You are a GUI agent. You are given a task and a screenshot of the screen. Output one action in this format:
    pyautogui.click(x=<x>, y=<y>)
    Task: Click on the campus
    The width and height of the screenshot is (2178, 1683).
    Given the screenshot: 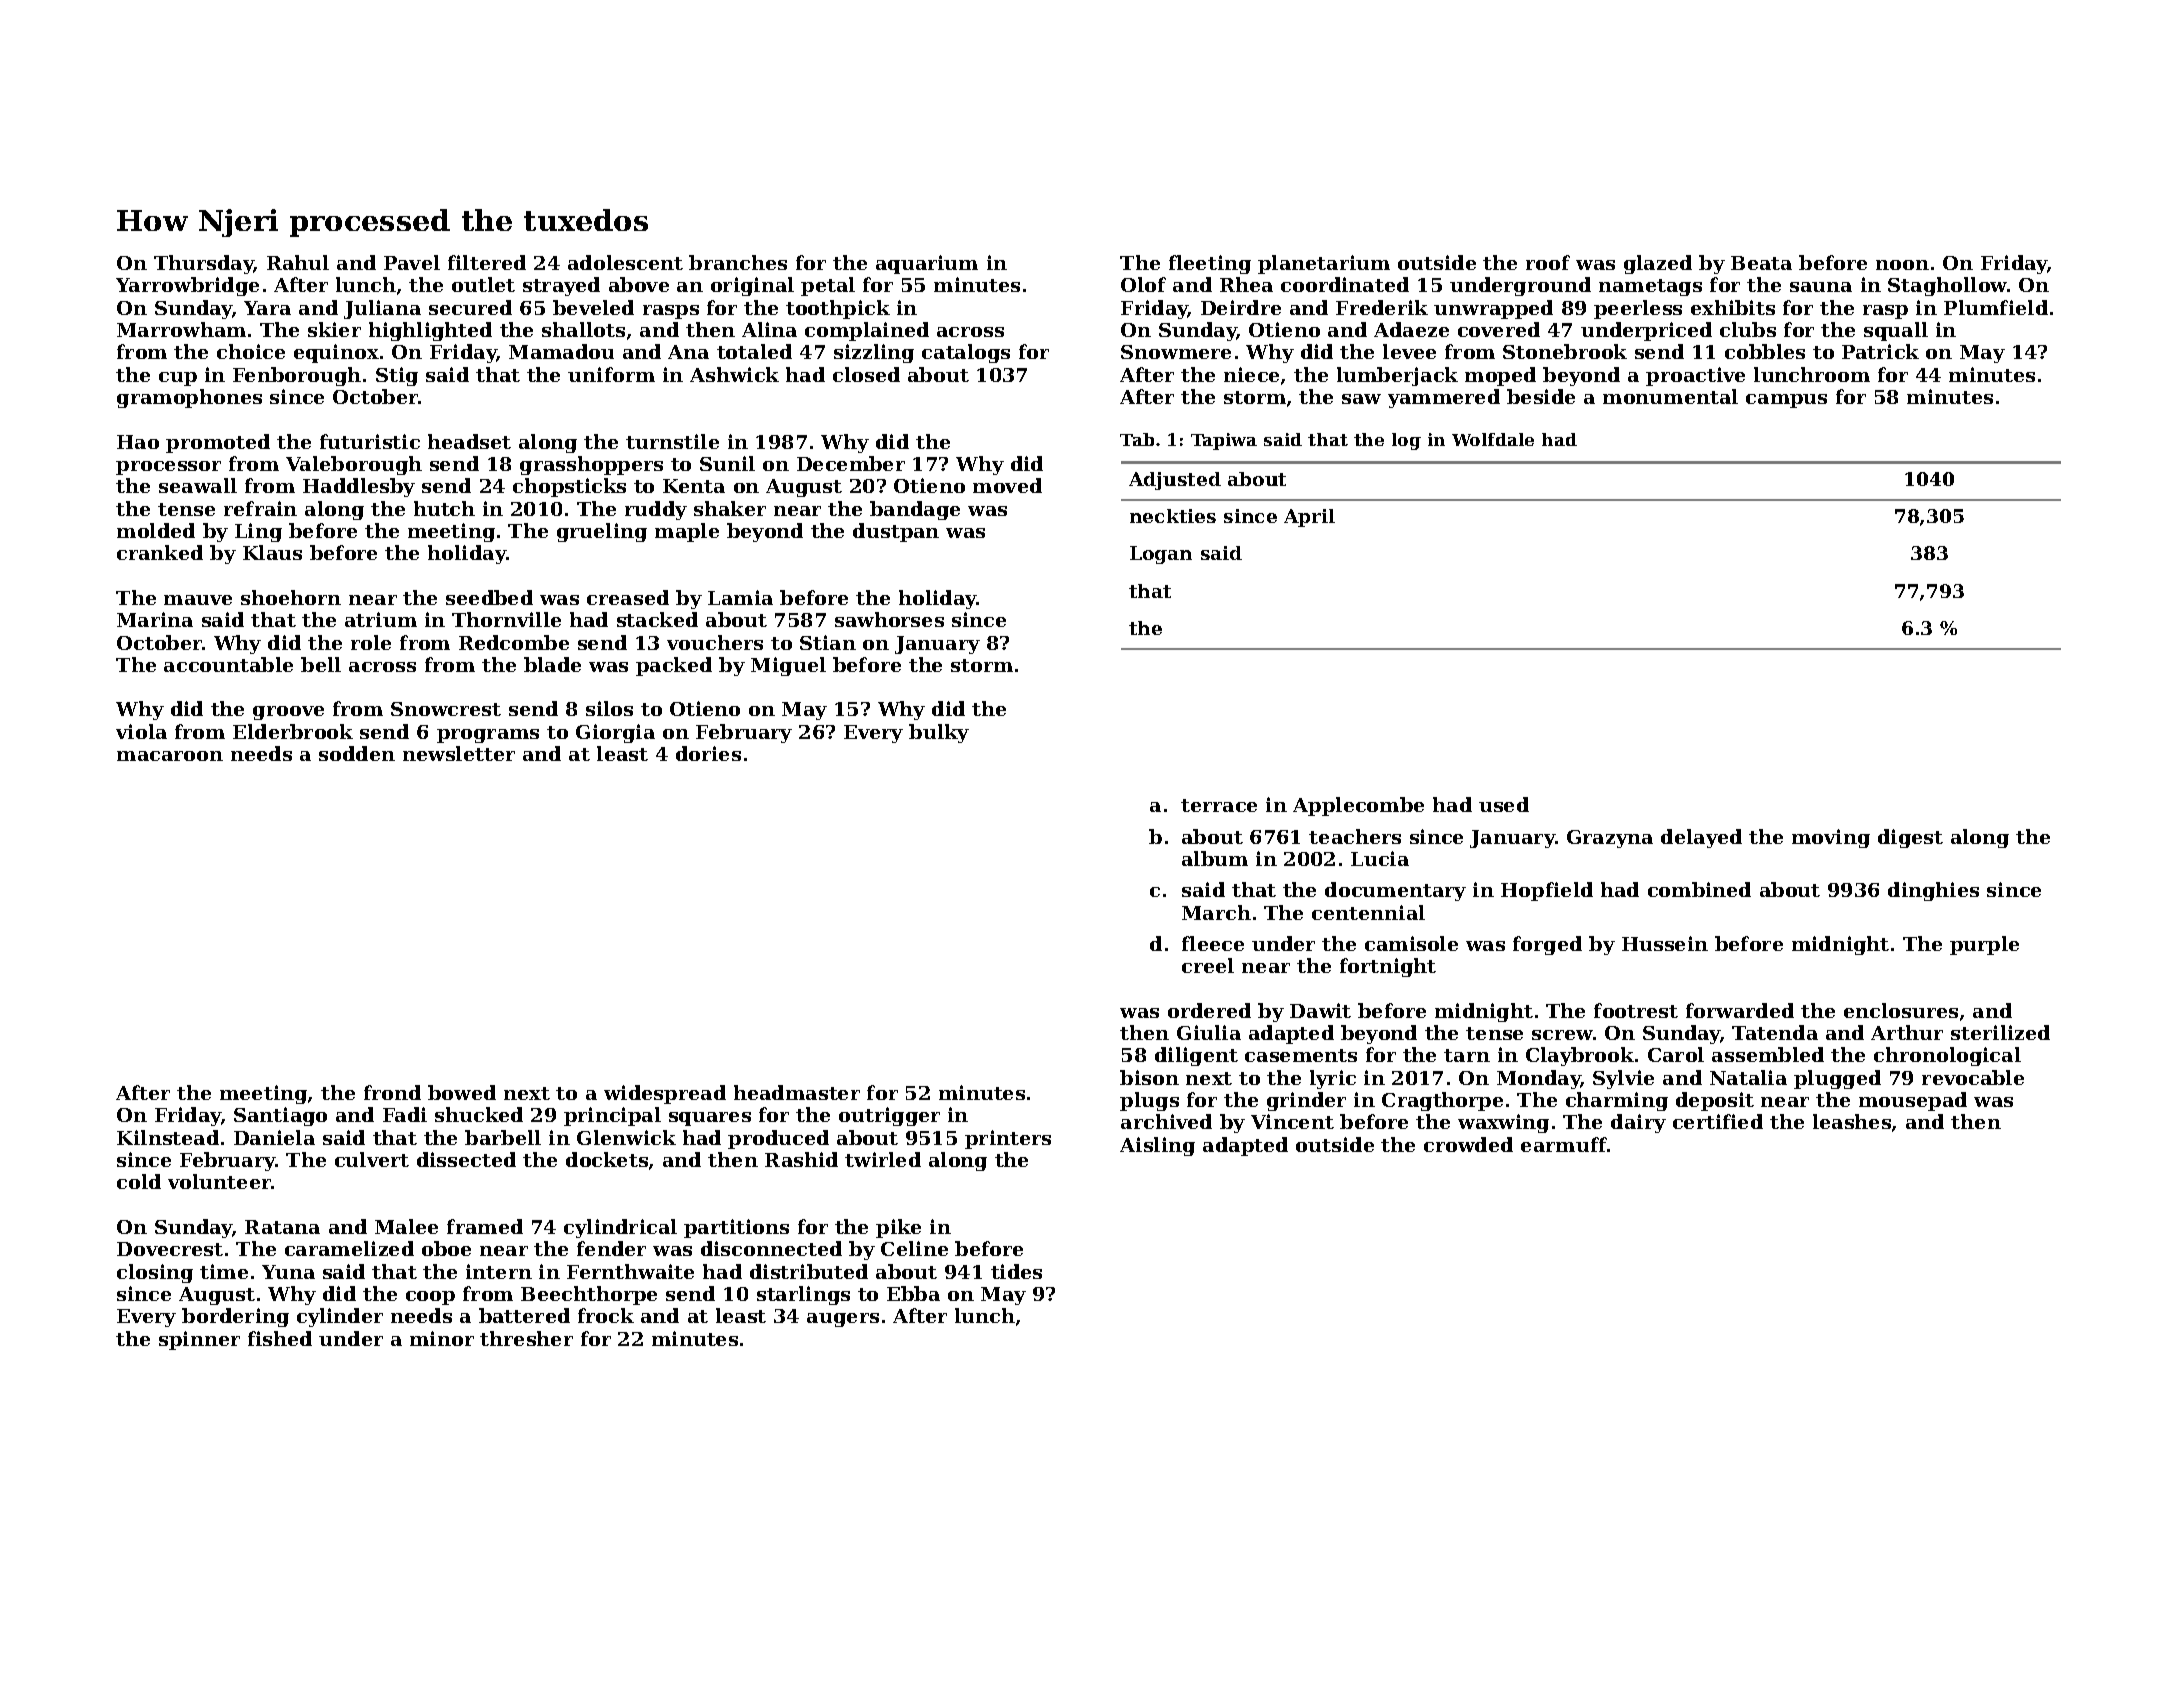 What is the action you would take?
    pyautogui.click(x=1786, y=401)
